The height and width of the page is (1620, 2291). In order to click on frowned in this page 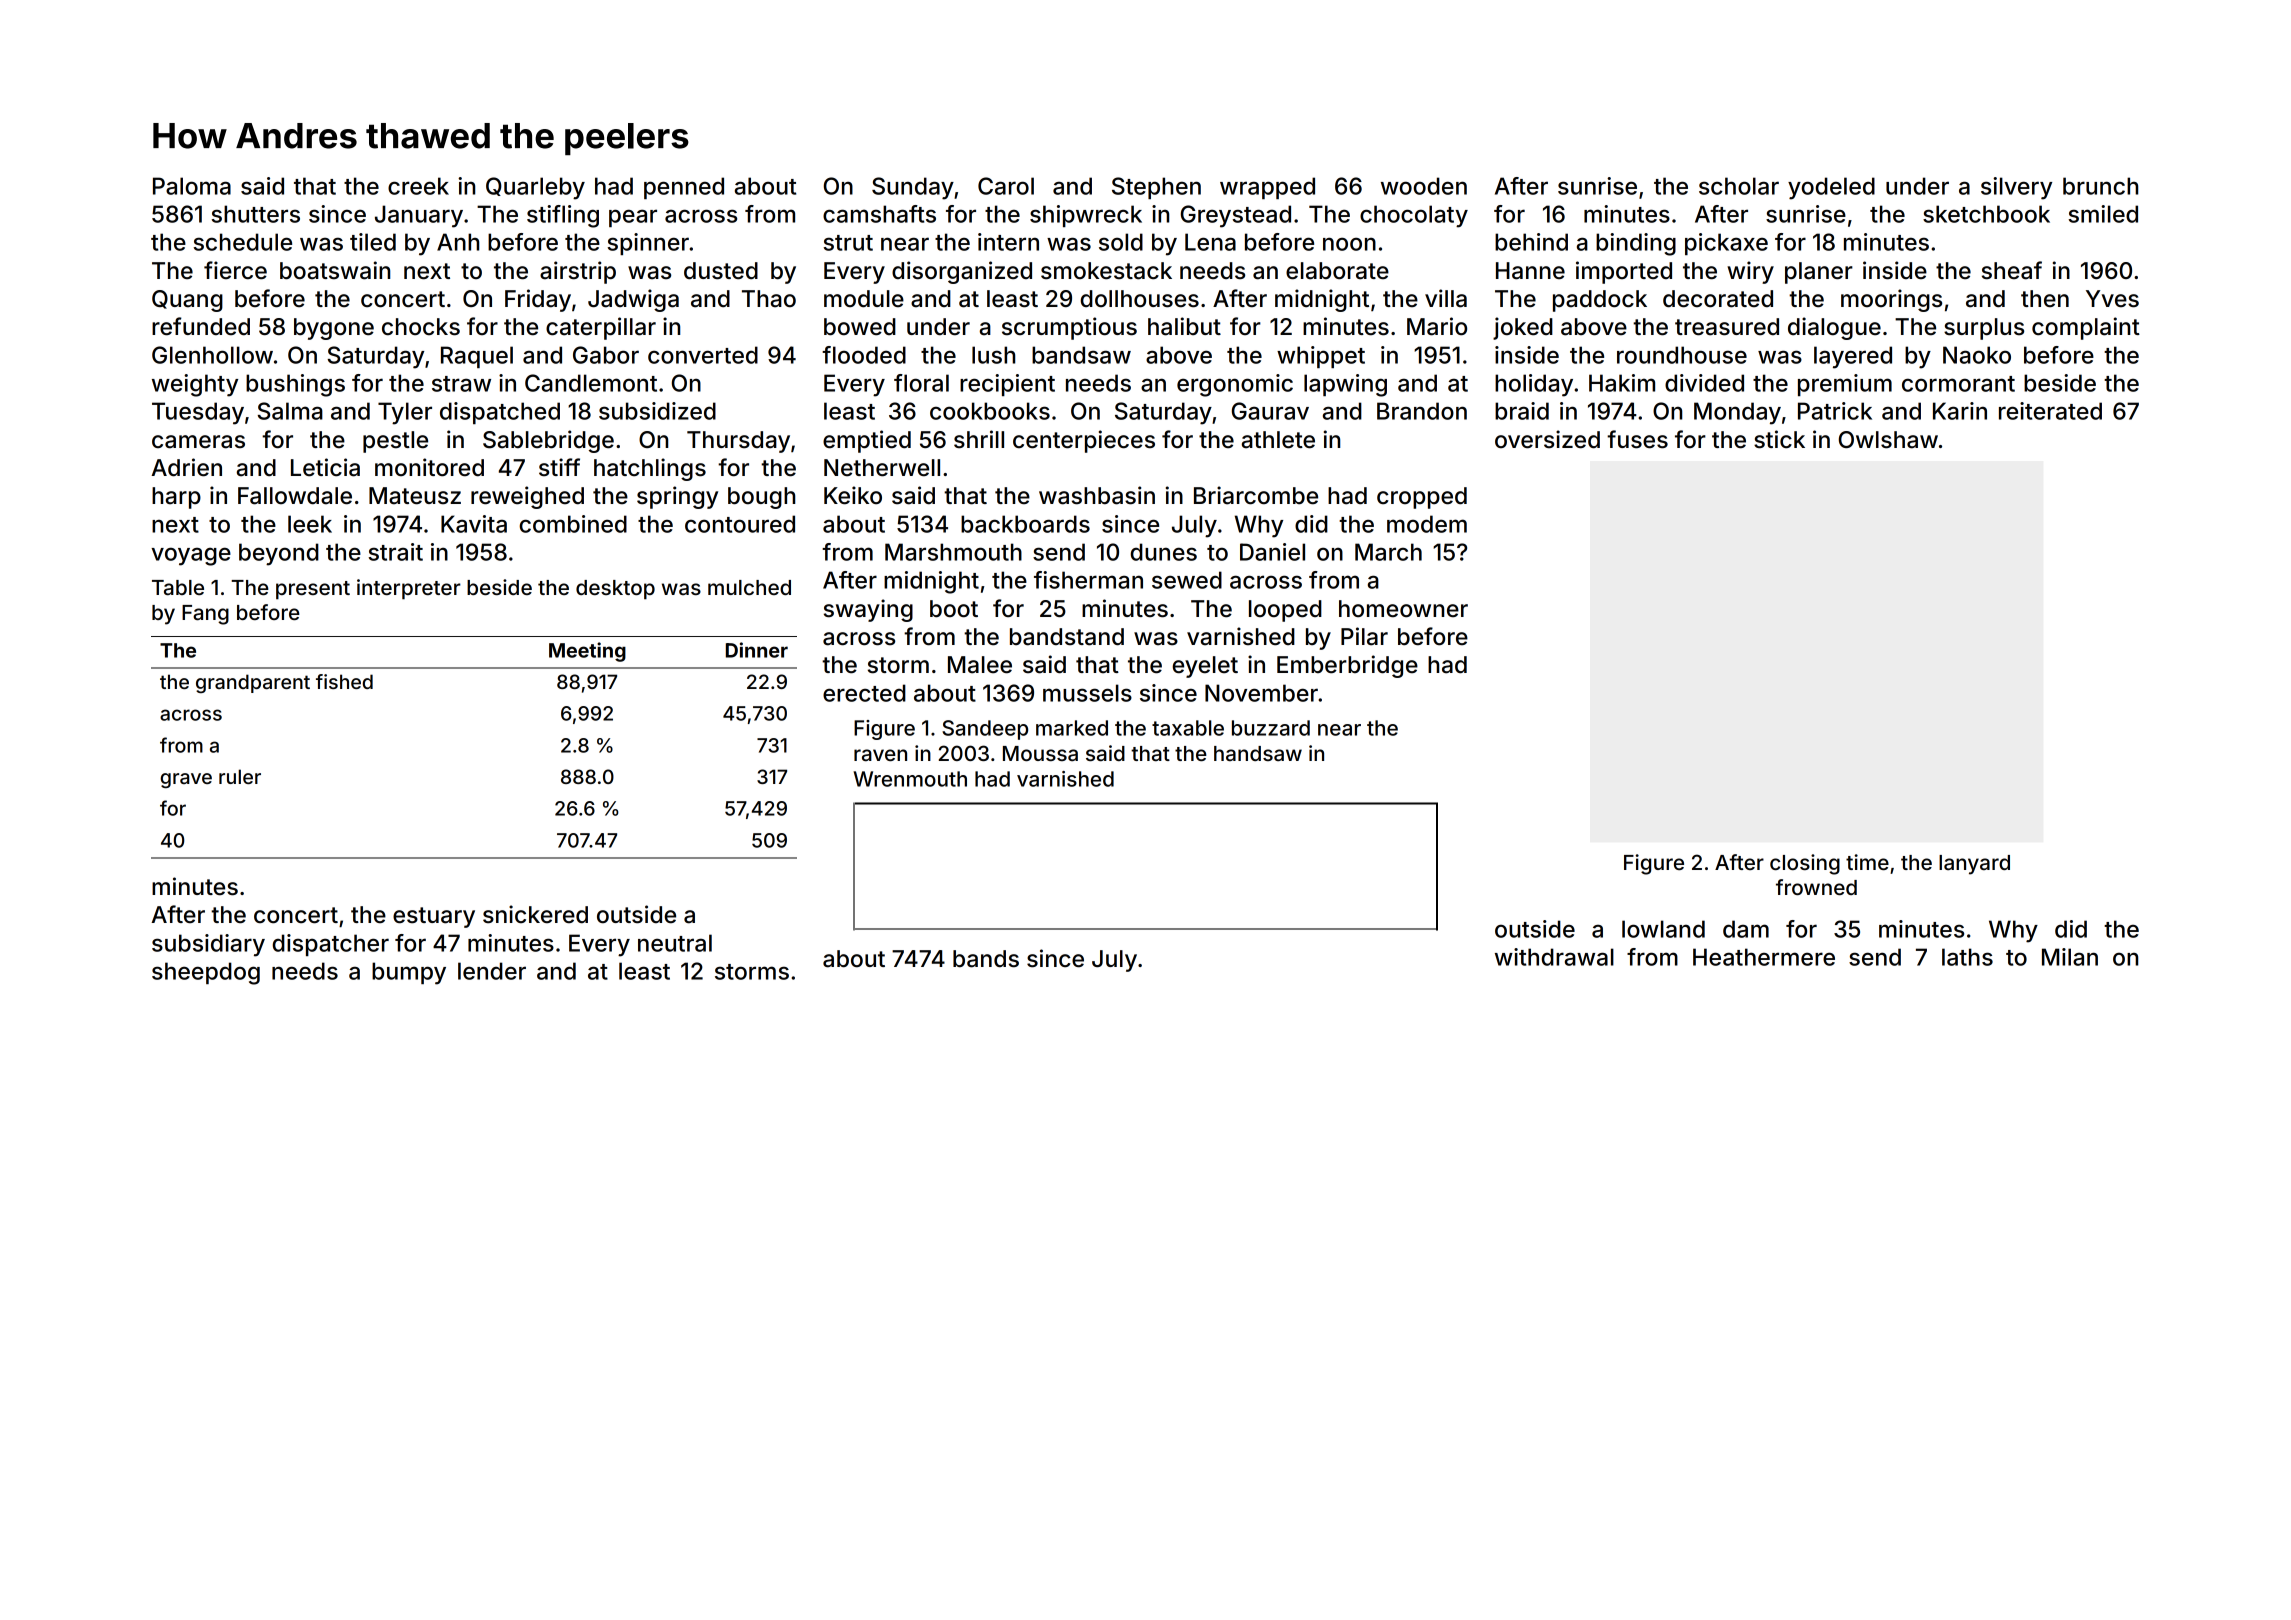, I will do `click(1816, 887)`.
